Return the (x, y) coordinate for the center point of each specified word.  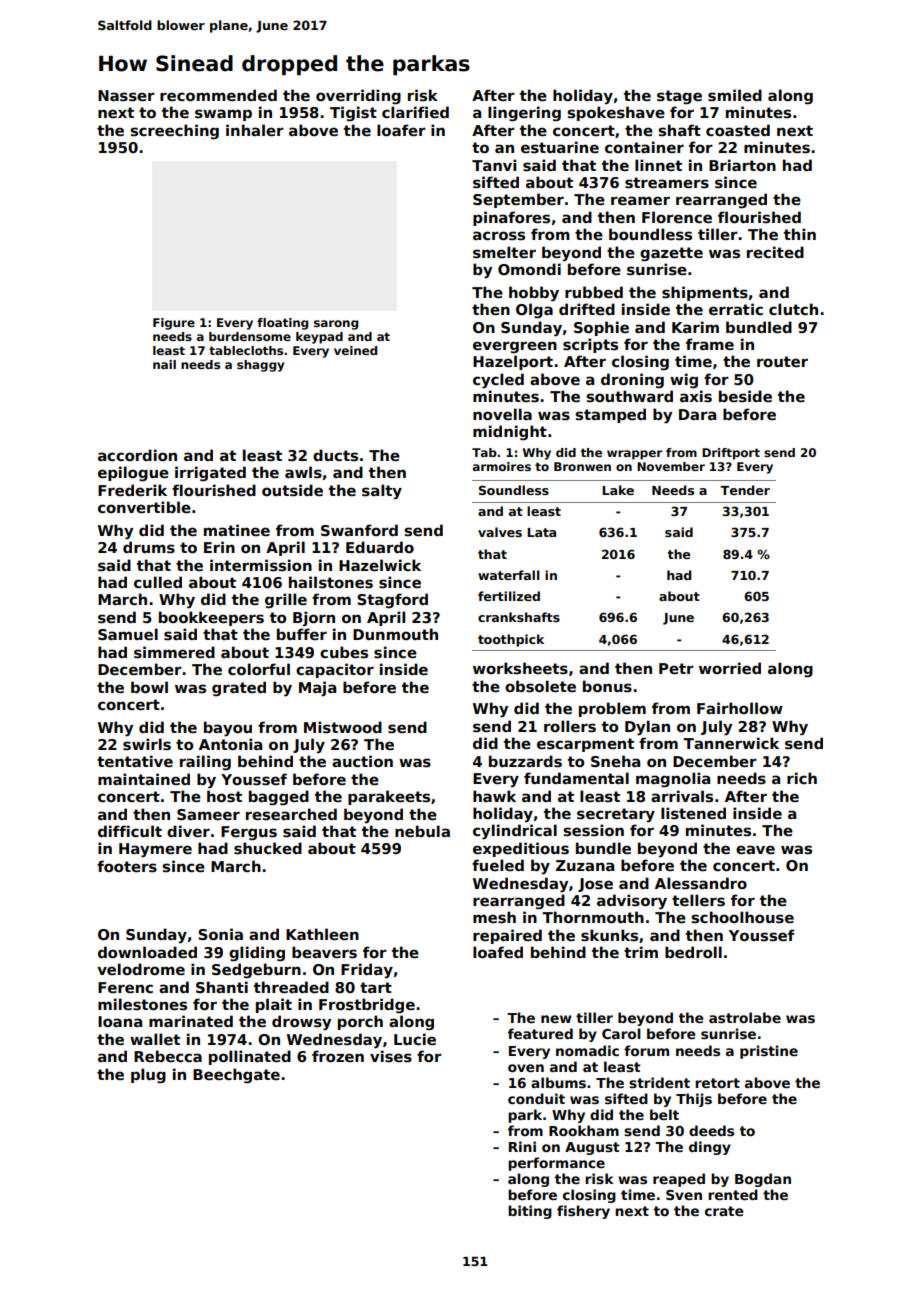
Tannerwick (731, 743)
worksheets (520, 668)
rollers (570, 726)
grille (286, 600)
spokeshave (616, 113)
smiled (735, 95)
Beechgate (236, 1075)
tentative (135, 761)
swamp (223, 115)
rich (802, 778)
